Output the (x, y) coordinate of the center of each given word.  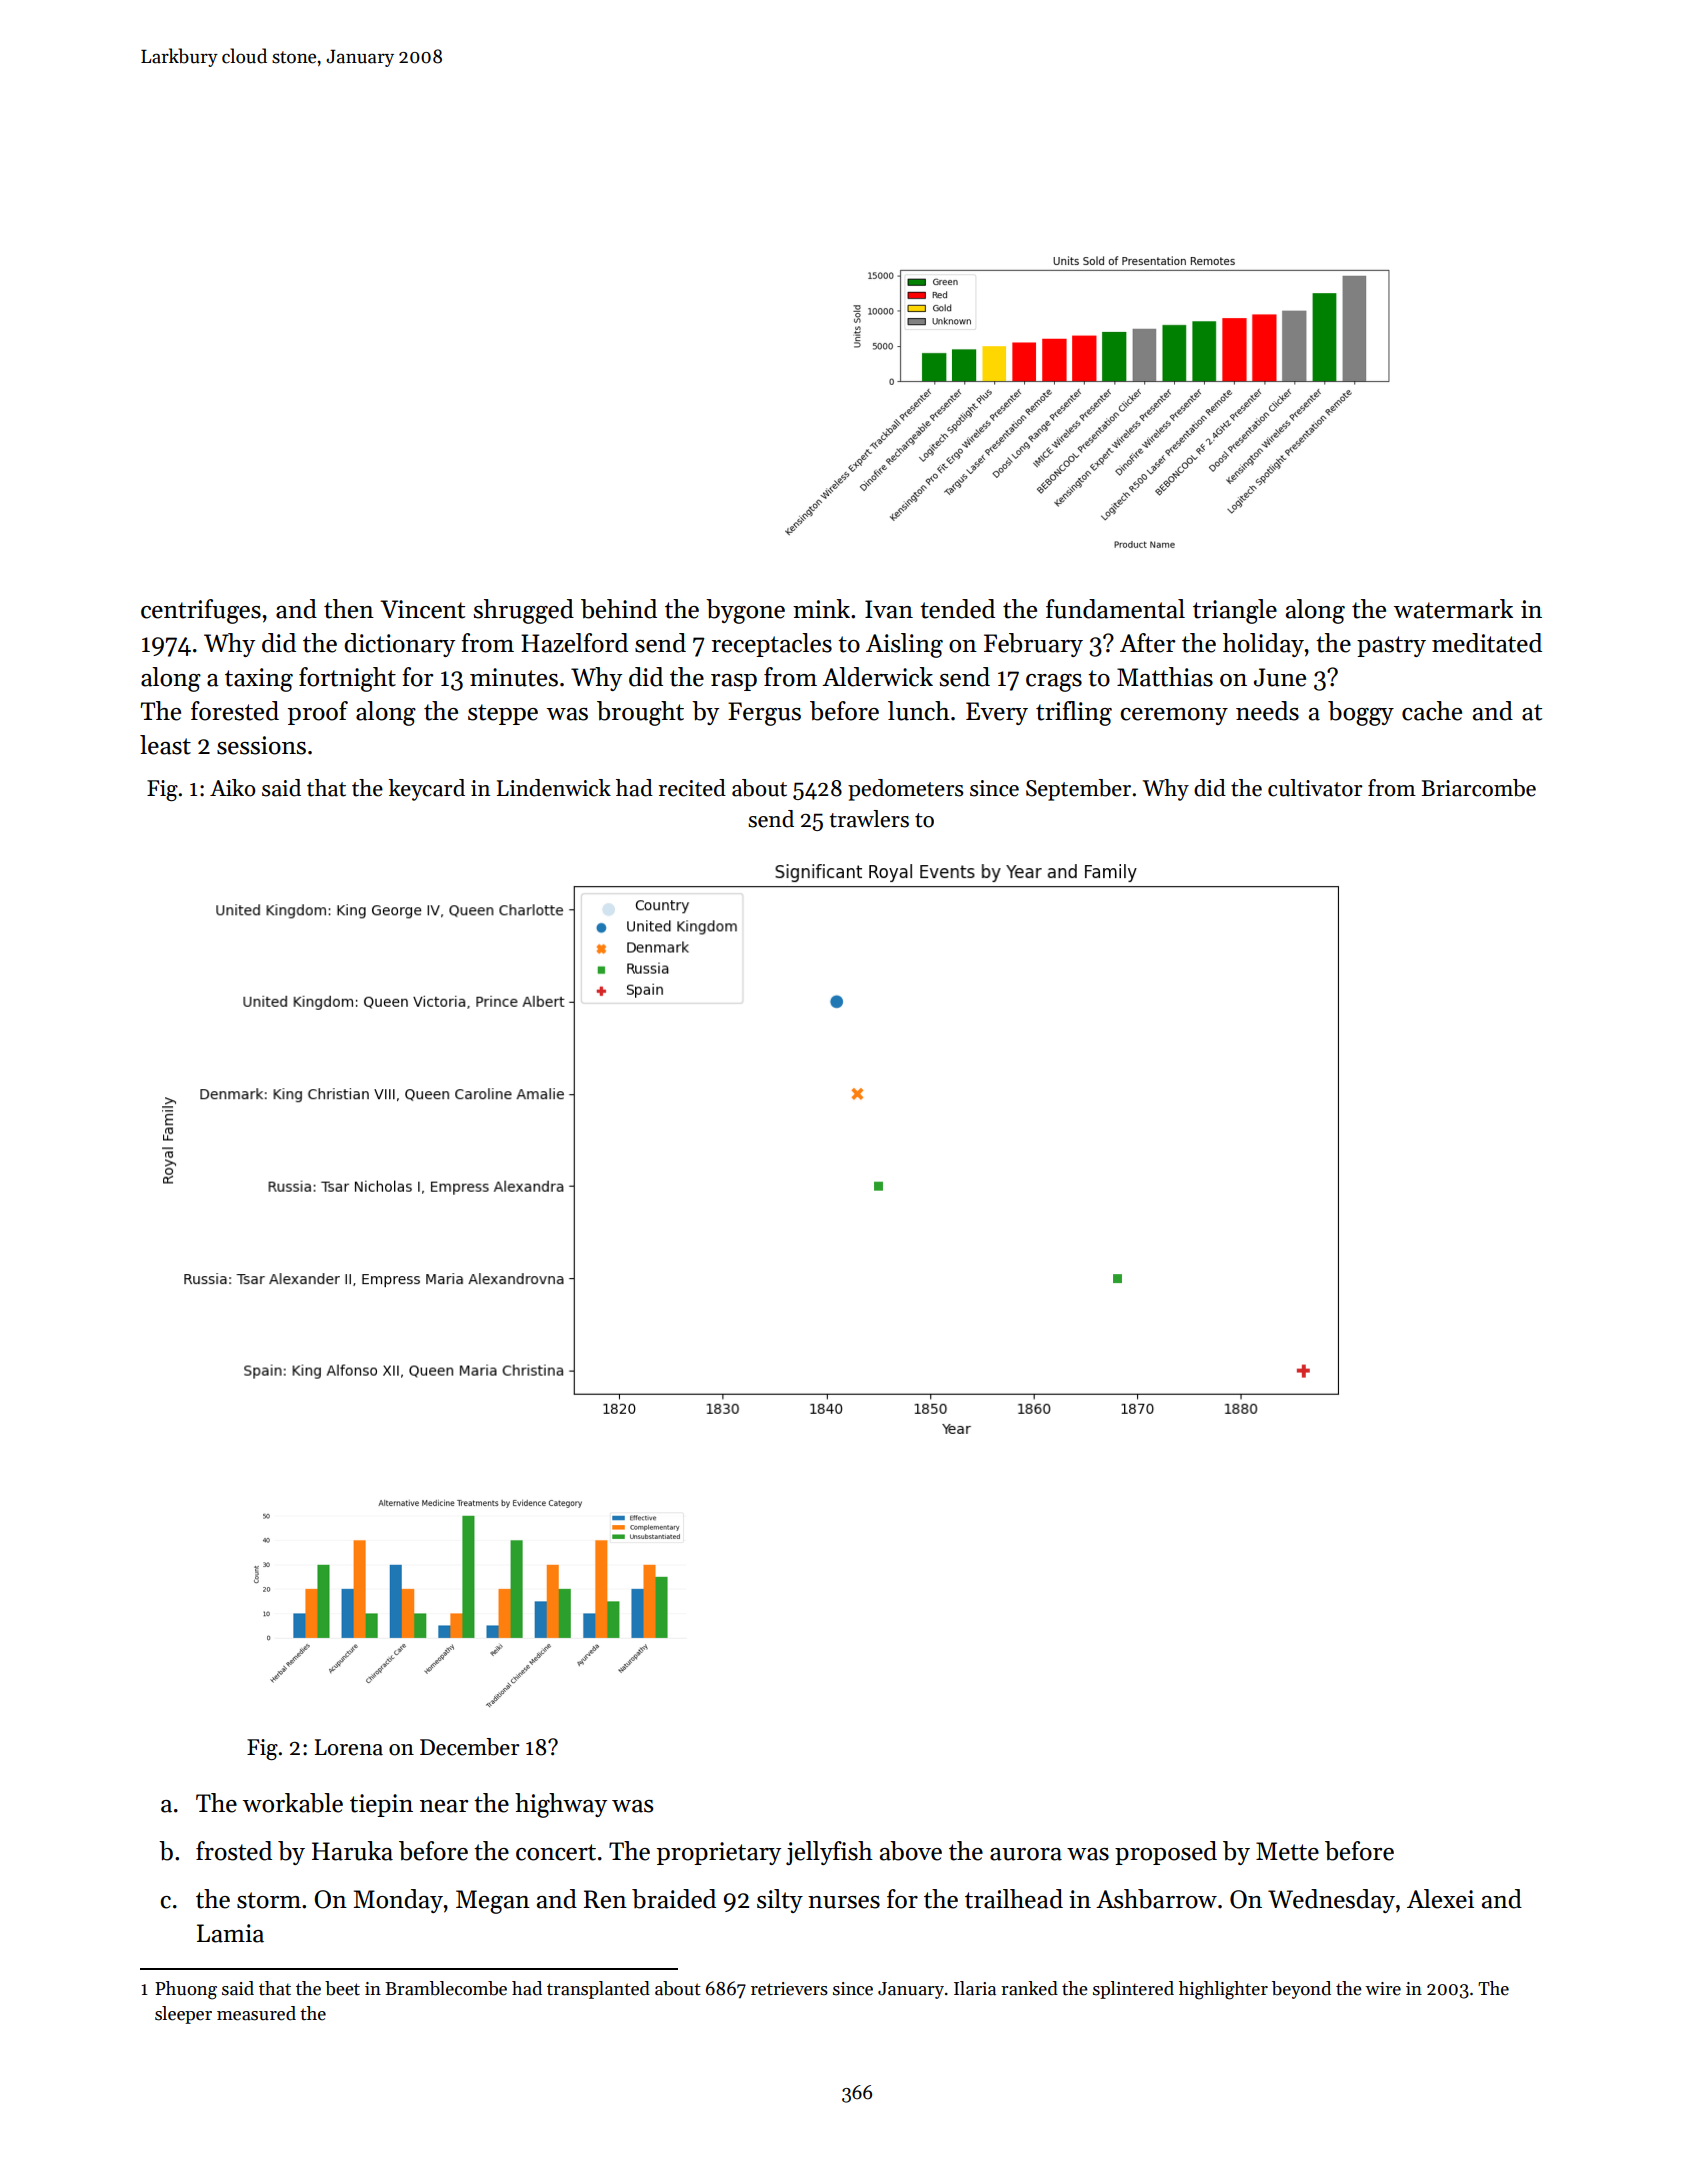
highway (561, 1805)
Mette (1287, 1851)
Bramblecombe (446, 1988)
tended (957, 609)
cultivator (1315, 788)
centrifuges (201, 611)
